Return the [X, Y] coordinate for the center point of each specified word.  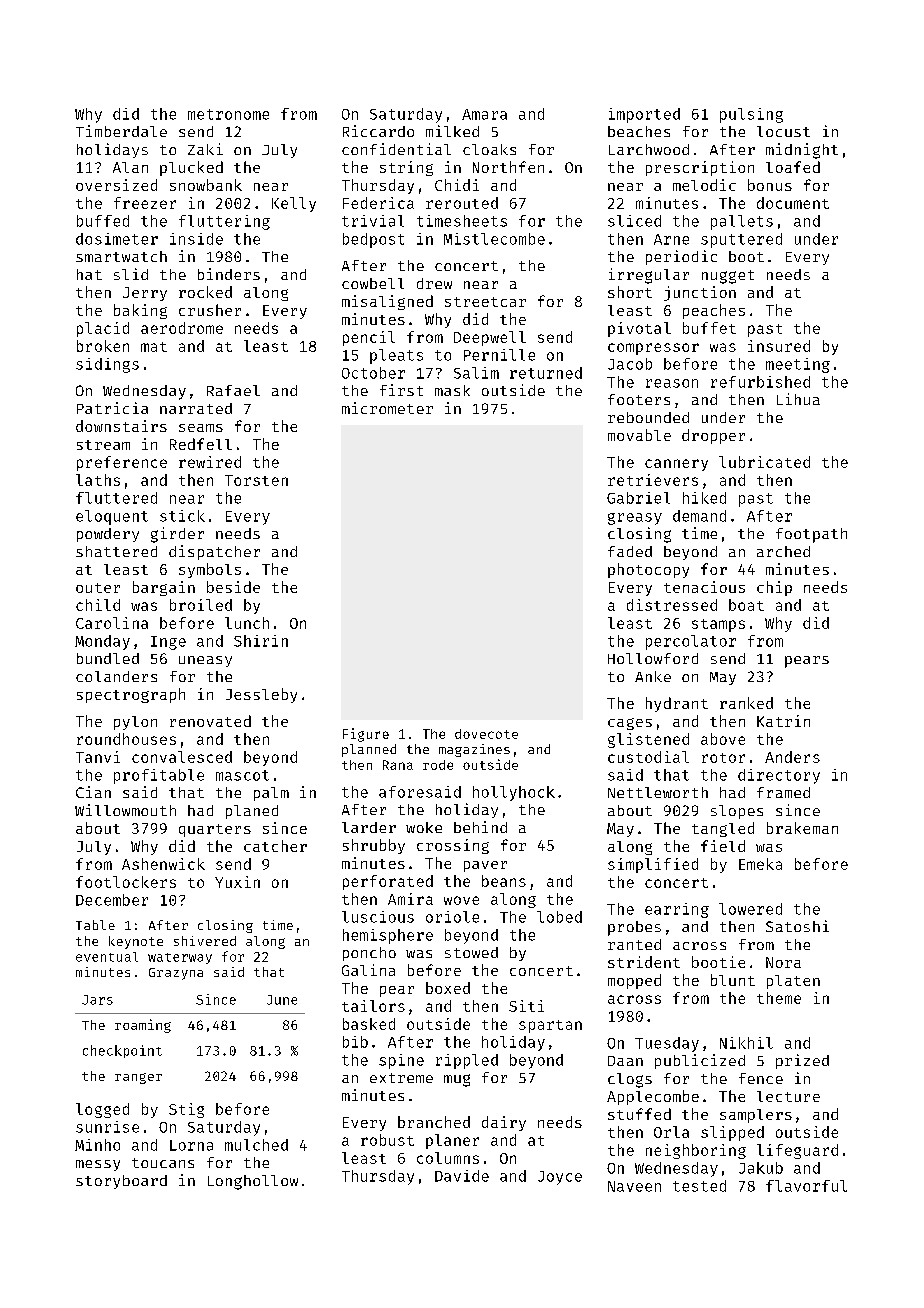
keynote [136, 942]
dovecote [486, 734]
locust [783, 131]
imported [644, 115]
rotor [723, 758]
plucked [191, 168]
